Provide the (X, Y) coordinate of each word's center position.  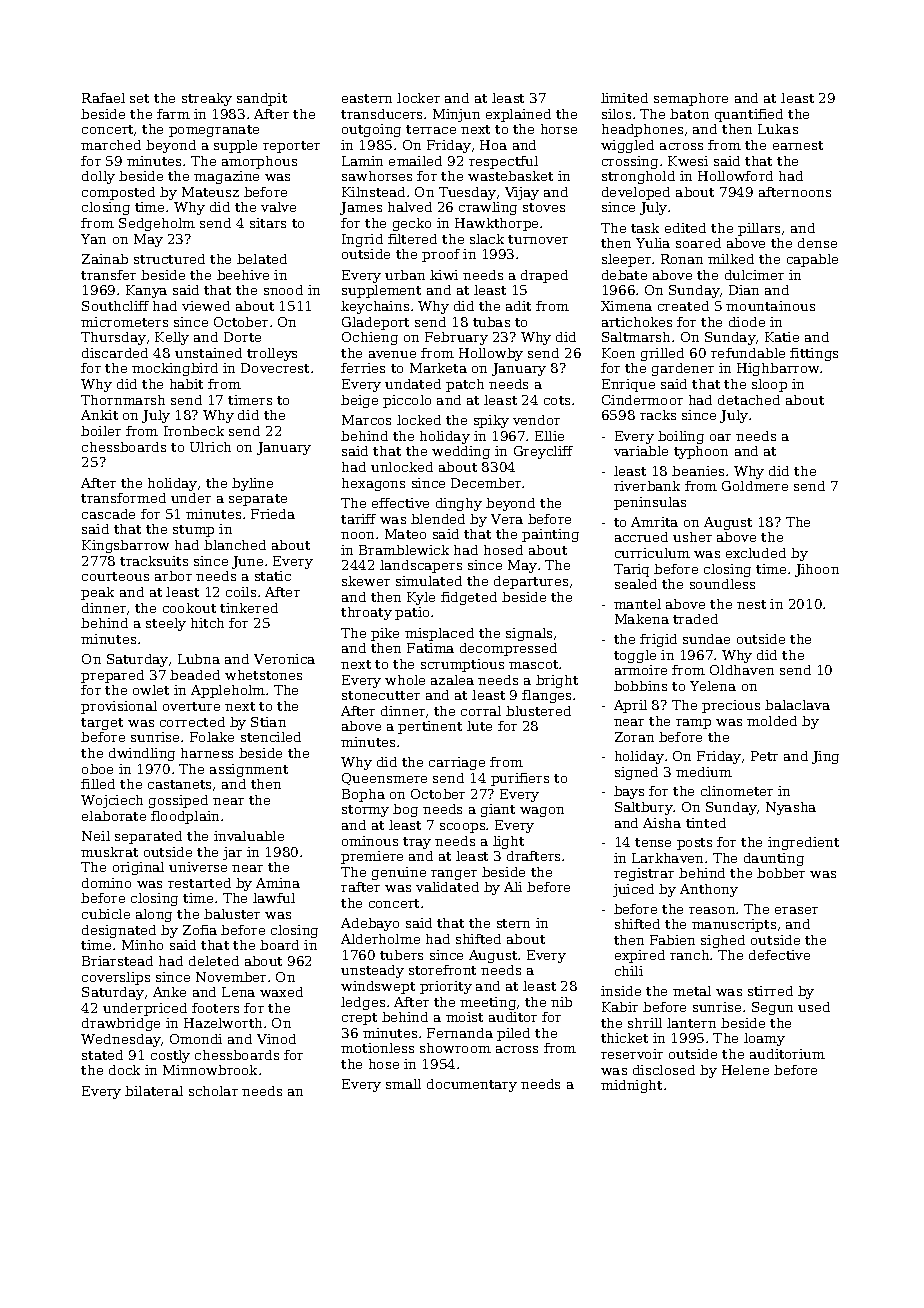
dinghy (459, 504)
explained (518, 115)
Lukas (778, 129)
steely (166, 624)
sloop (769, 385)
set (139, 98)
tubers (401, 955)
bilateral (154, 1091)
